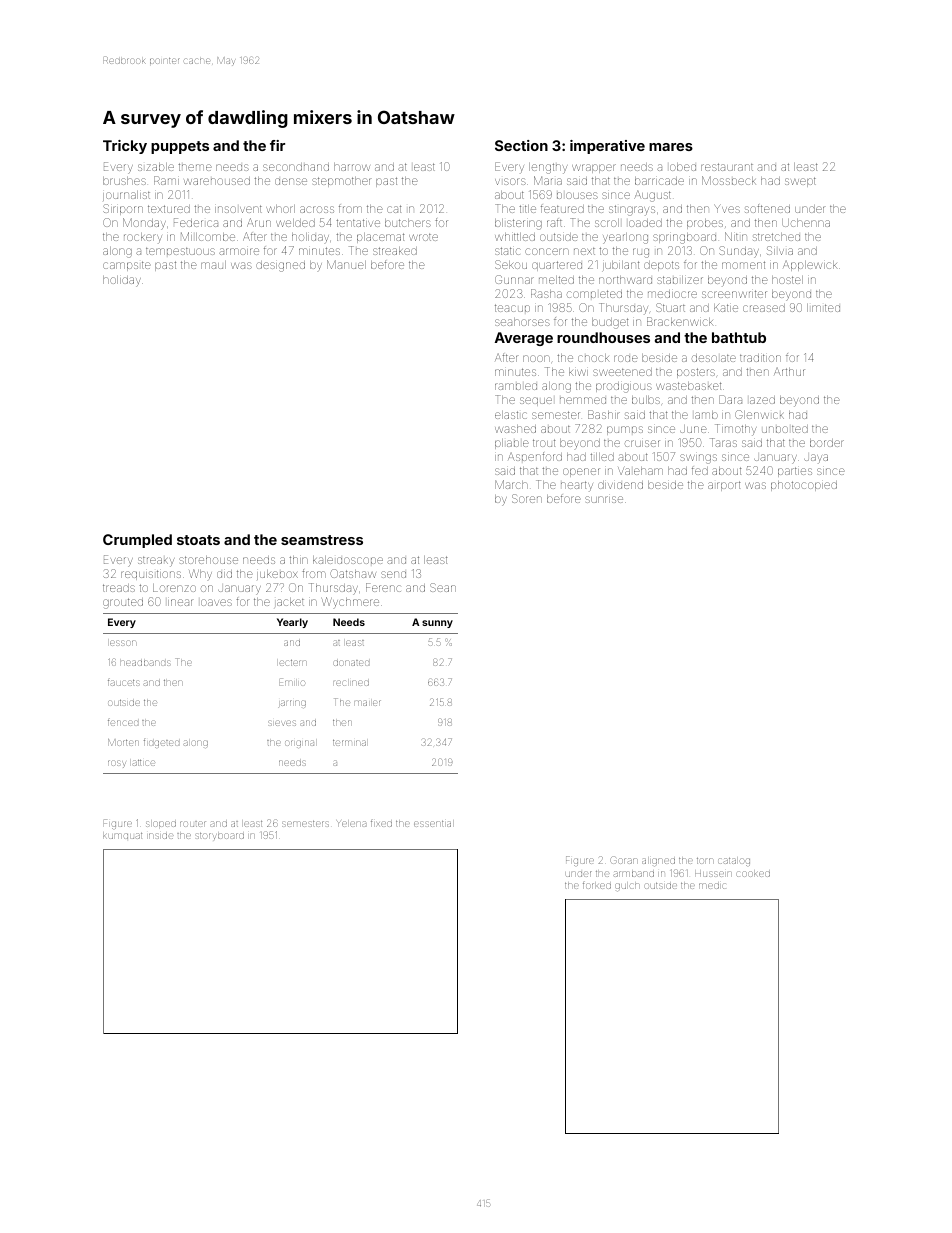 The height and width of the page is (1233, 952). Describe the element at coordinates (521, 145) in the page. I see `Section` at that location.
